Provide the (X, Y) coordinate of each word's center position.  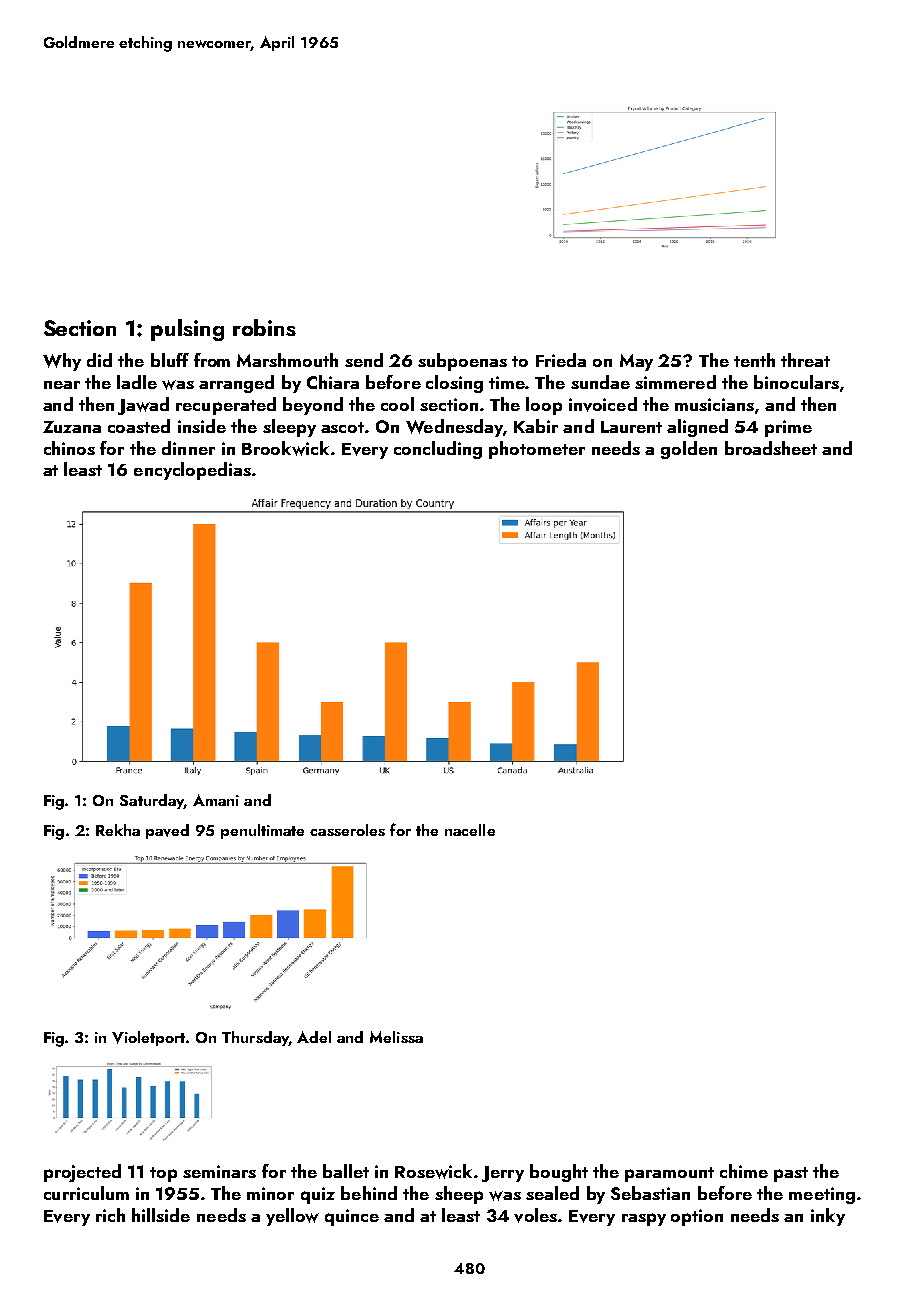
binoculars (796, 382)
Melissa (396, 1037)
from (212, 360)
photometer (537, 450)
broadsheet (771, 448)
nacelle (470, 830)
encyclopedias (192, 471)
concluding (438, 450)
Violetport (149, 1038)
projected (82, 1173)
